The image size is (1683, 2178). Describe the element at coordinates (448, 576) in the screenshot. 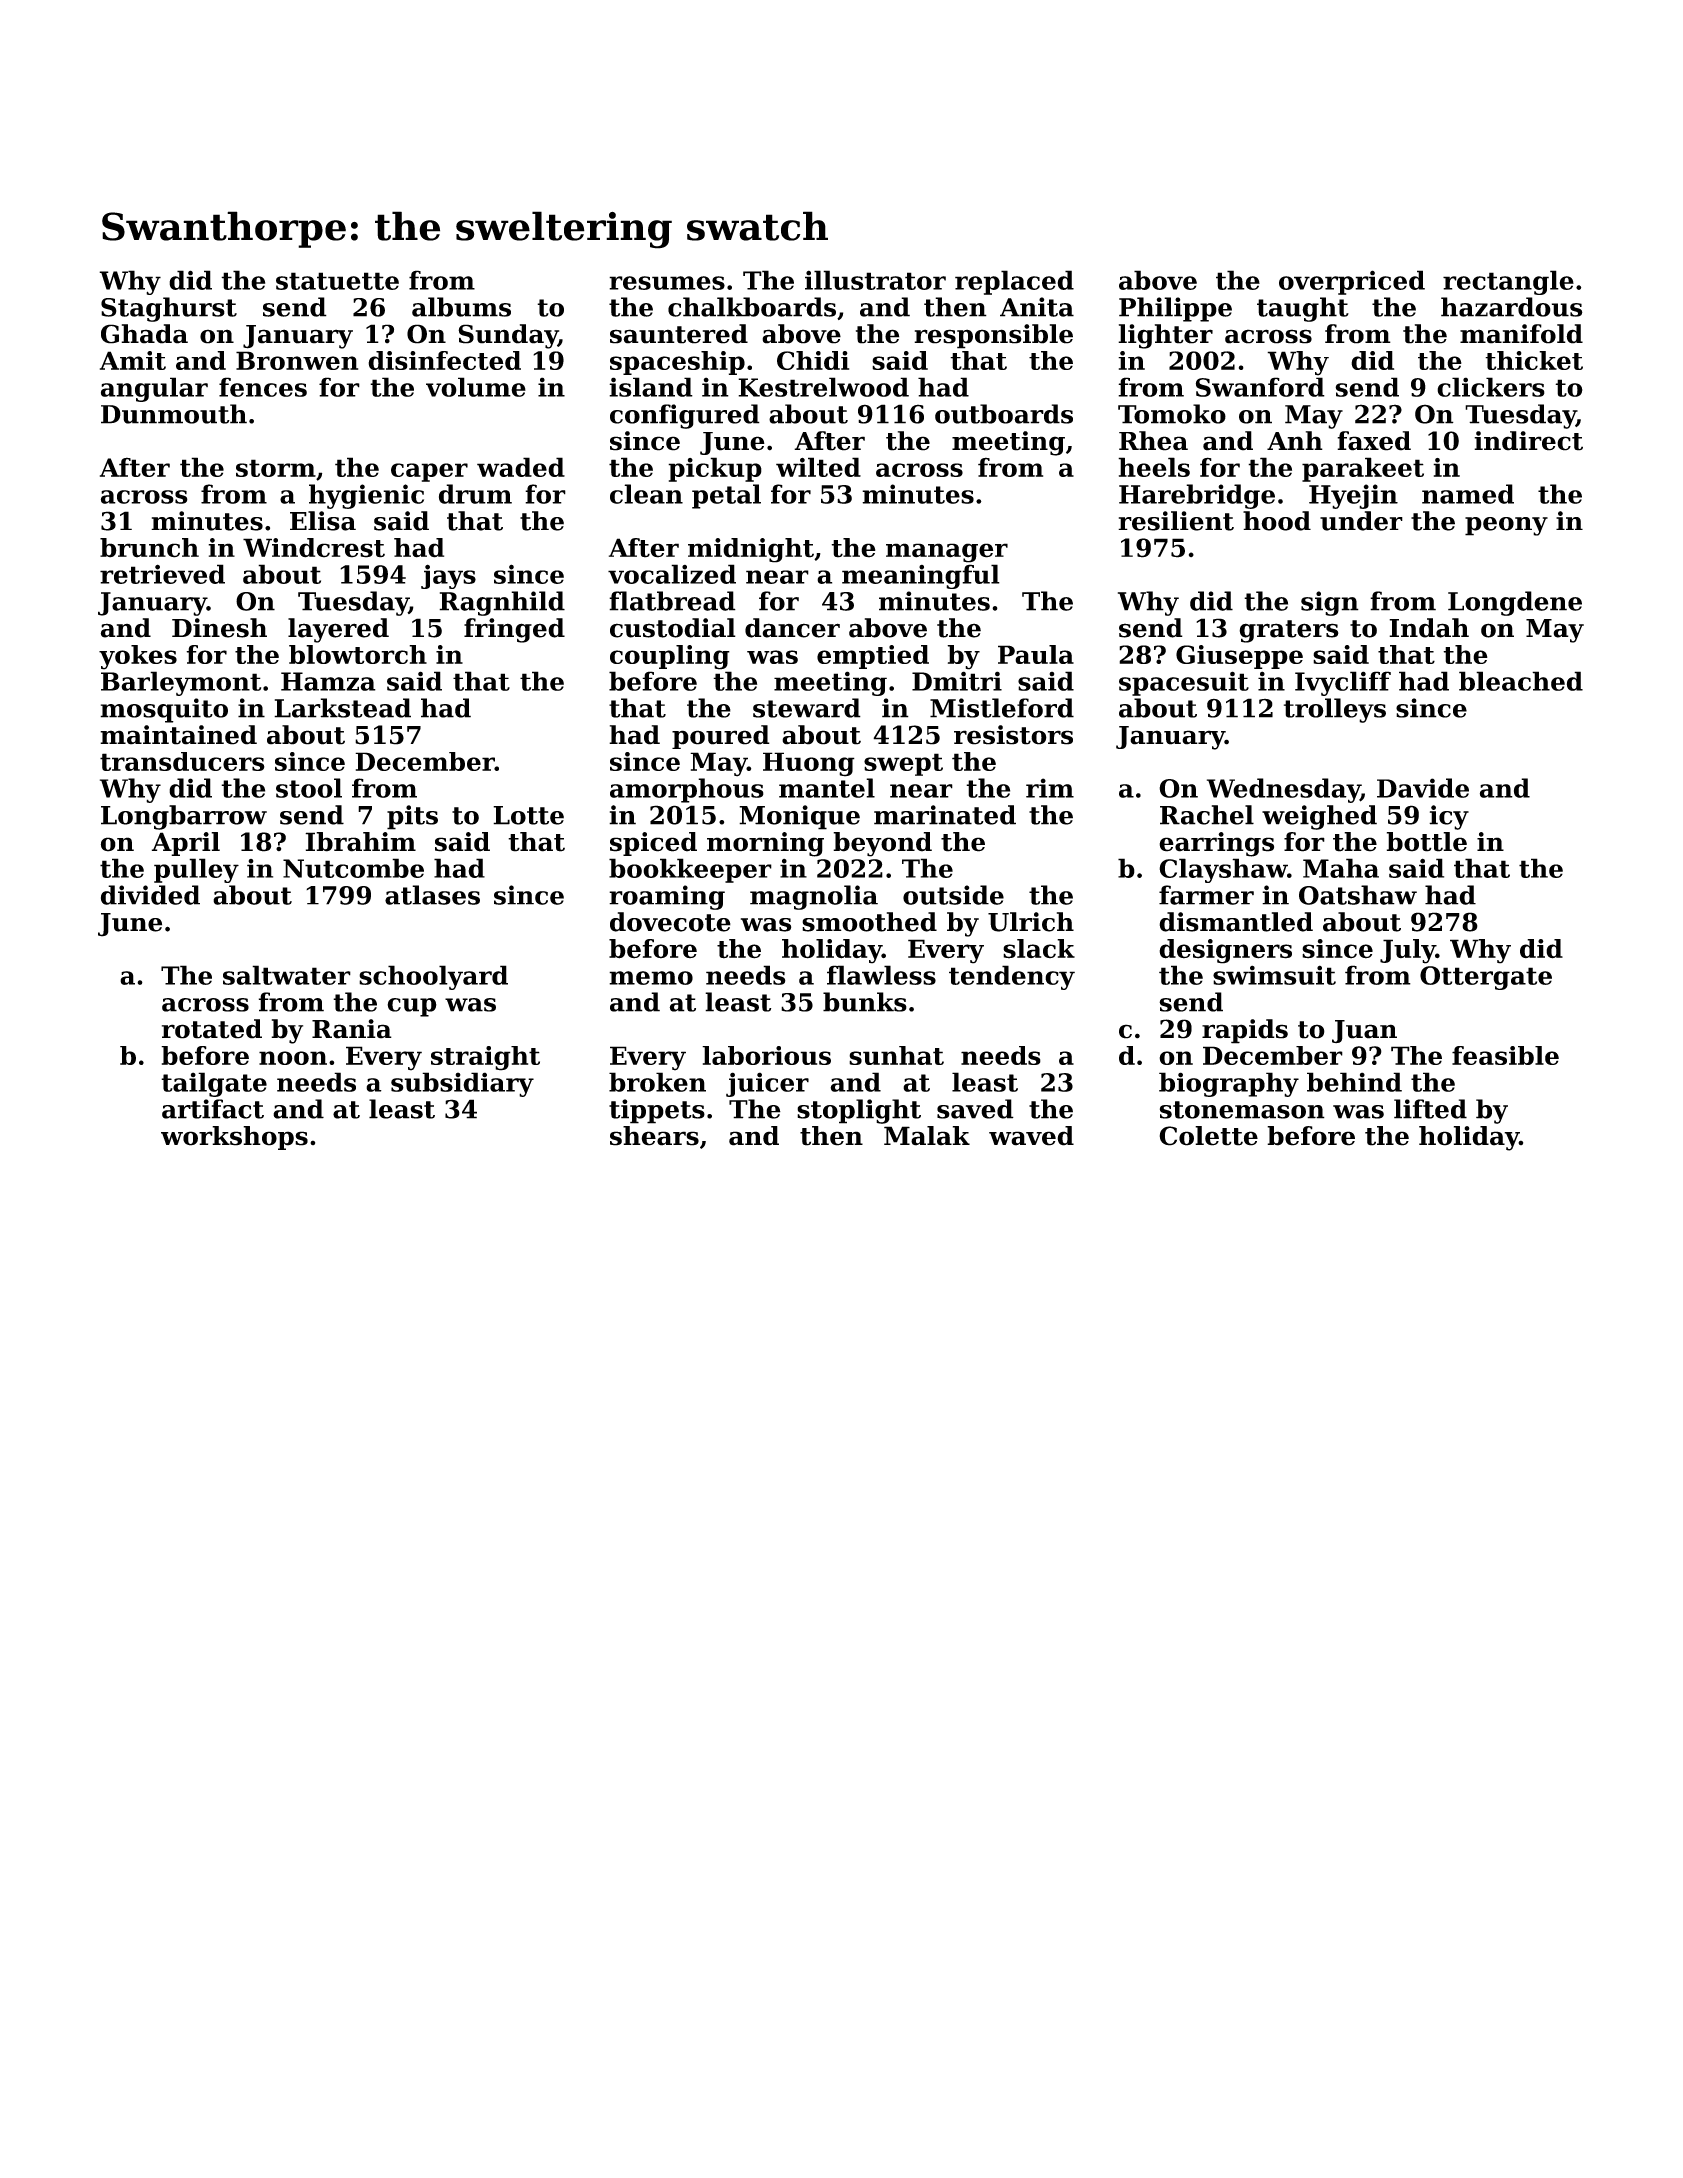

I see `jays` at that location.
